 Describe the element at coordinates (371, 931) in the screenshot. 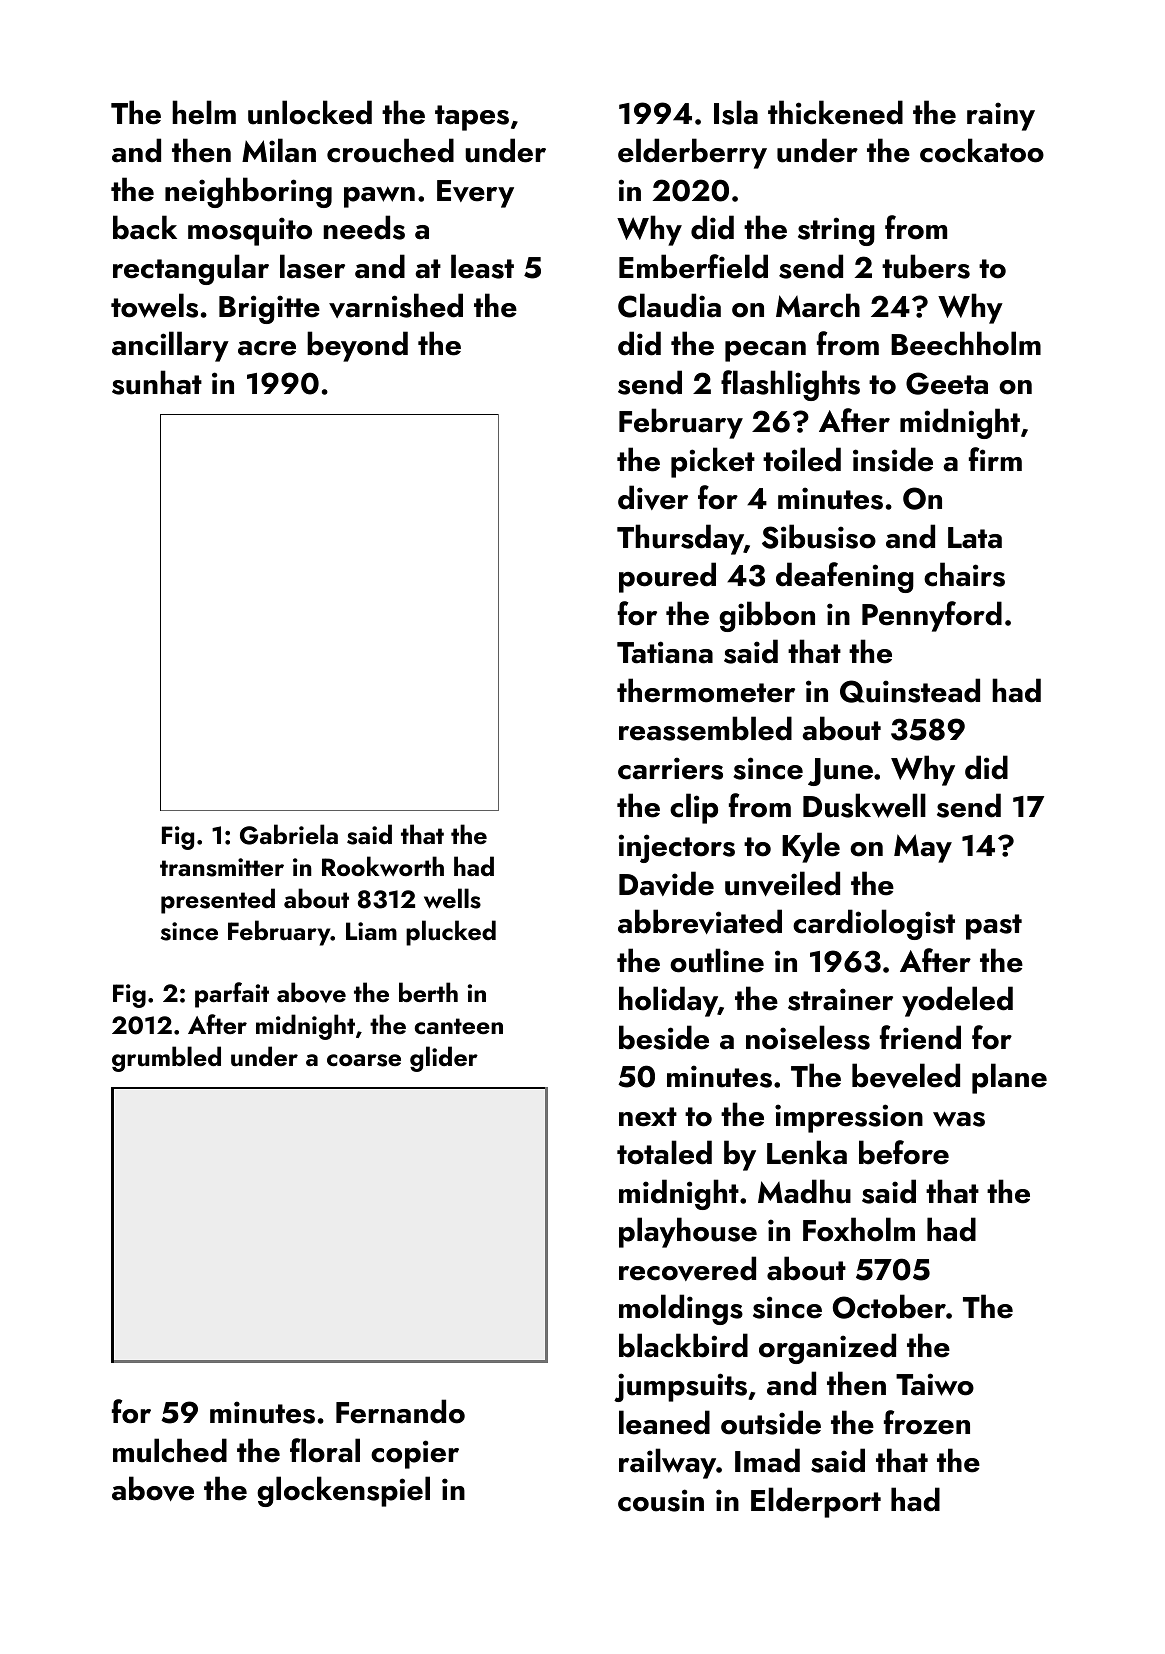

I see `Liam` at that location.
